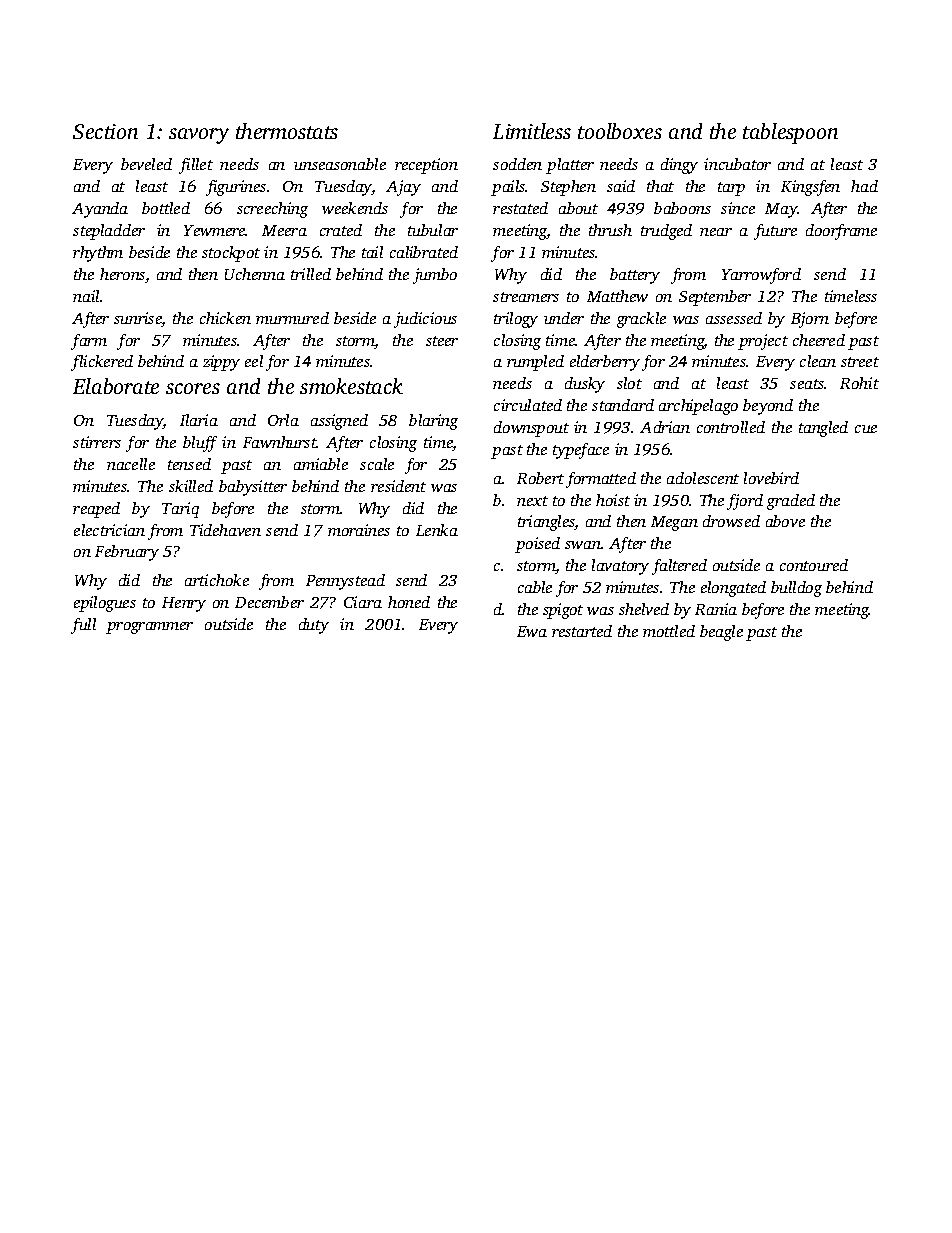  I want to click on tablespoon, so click(790, 133).
